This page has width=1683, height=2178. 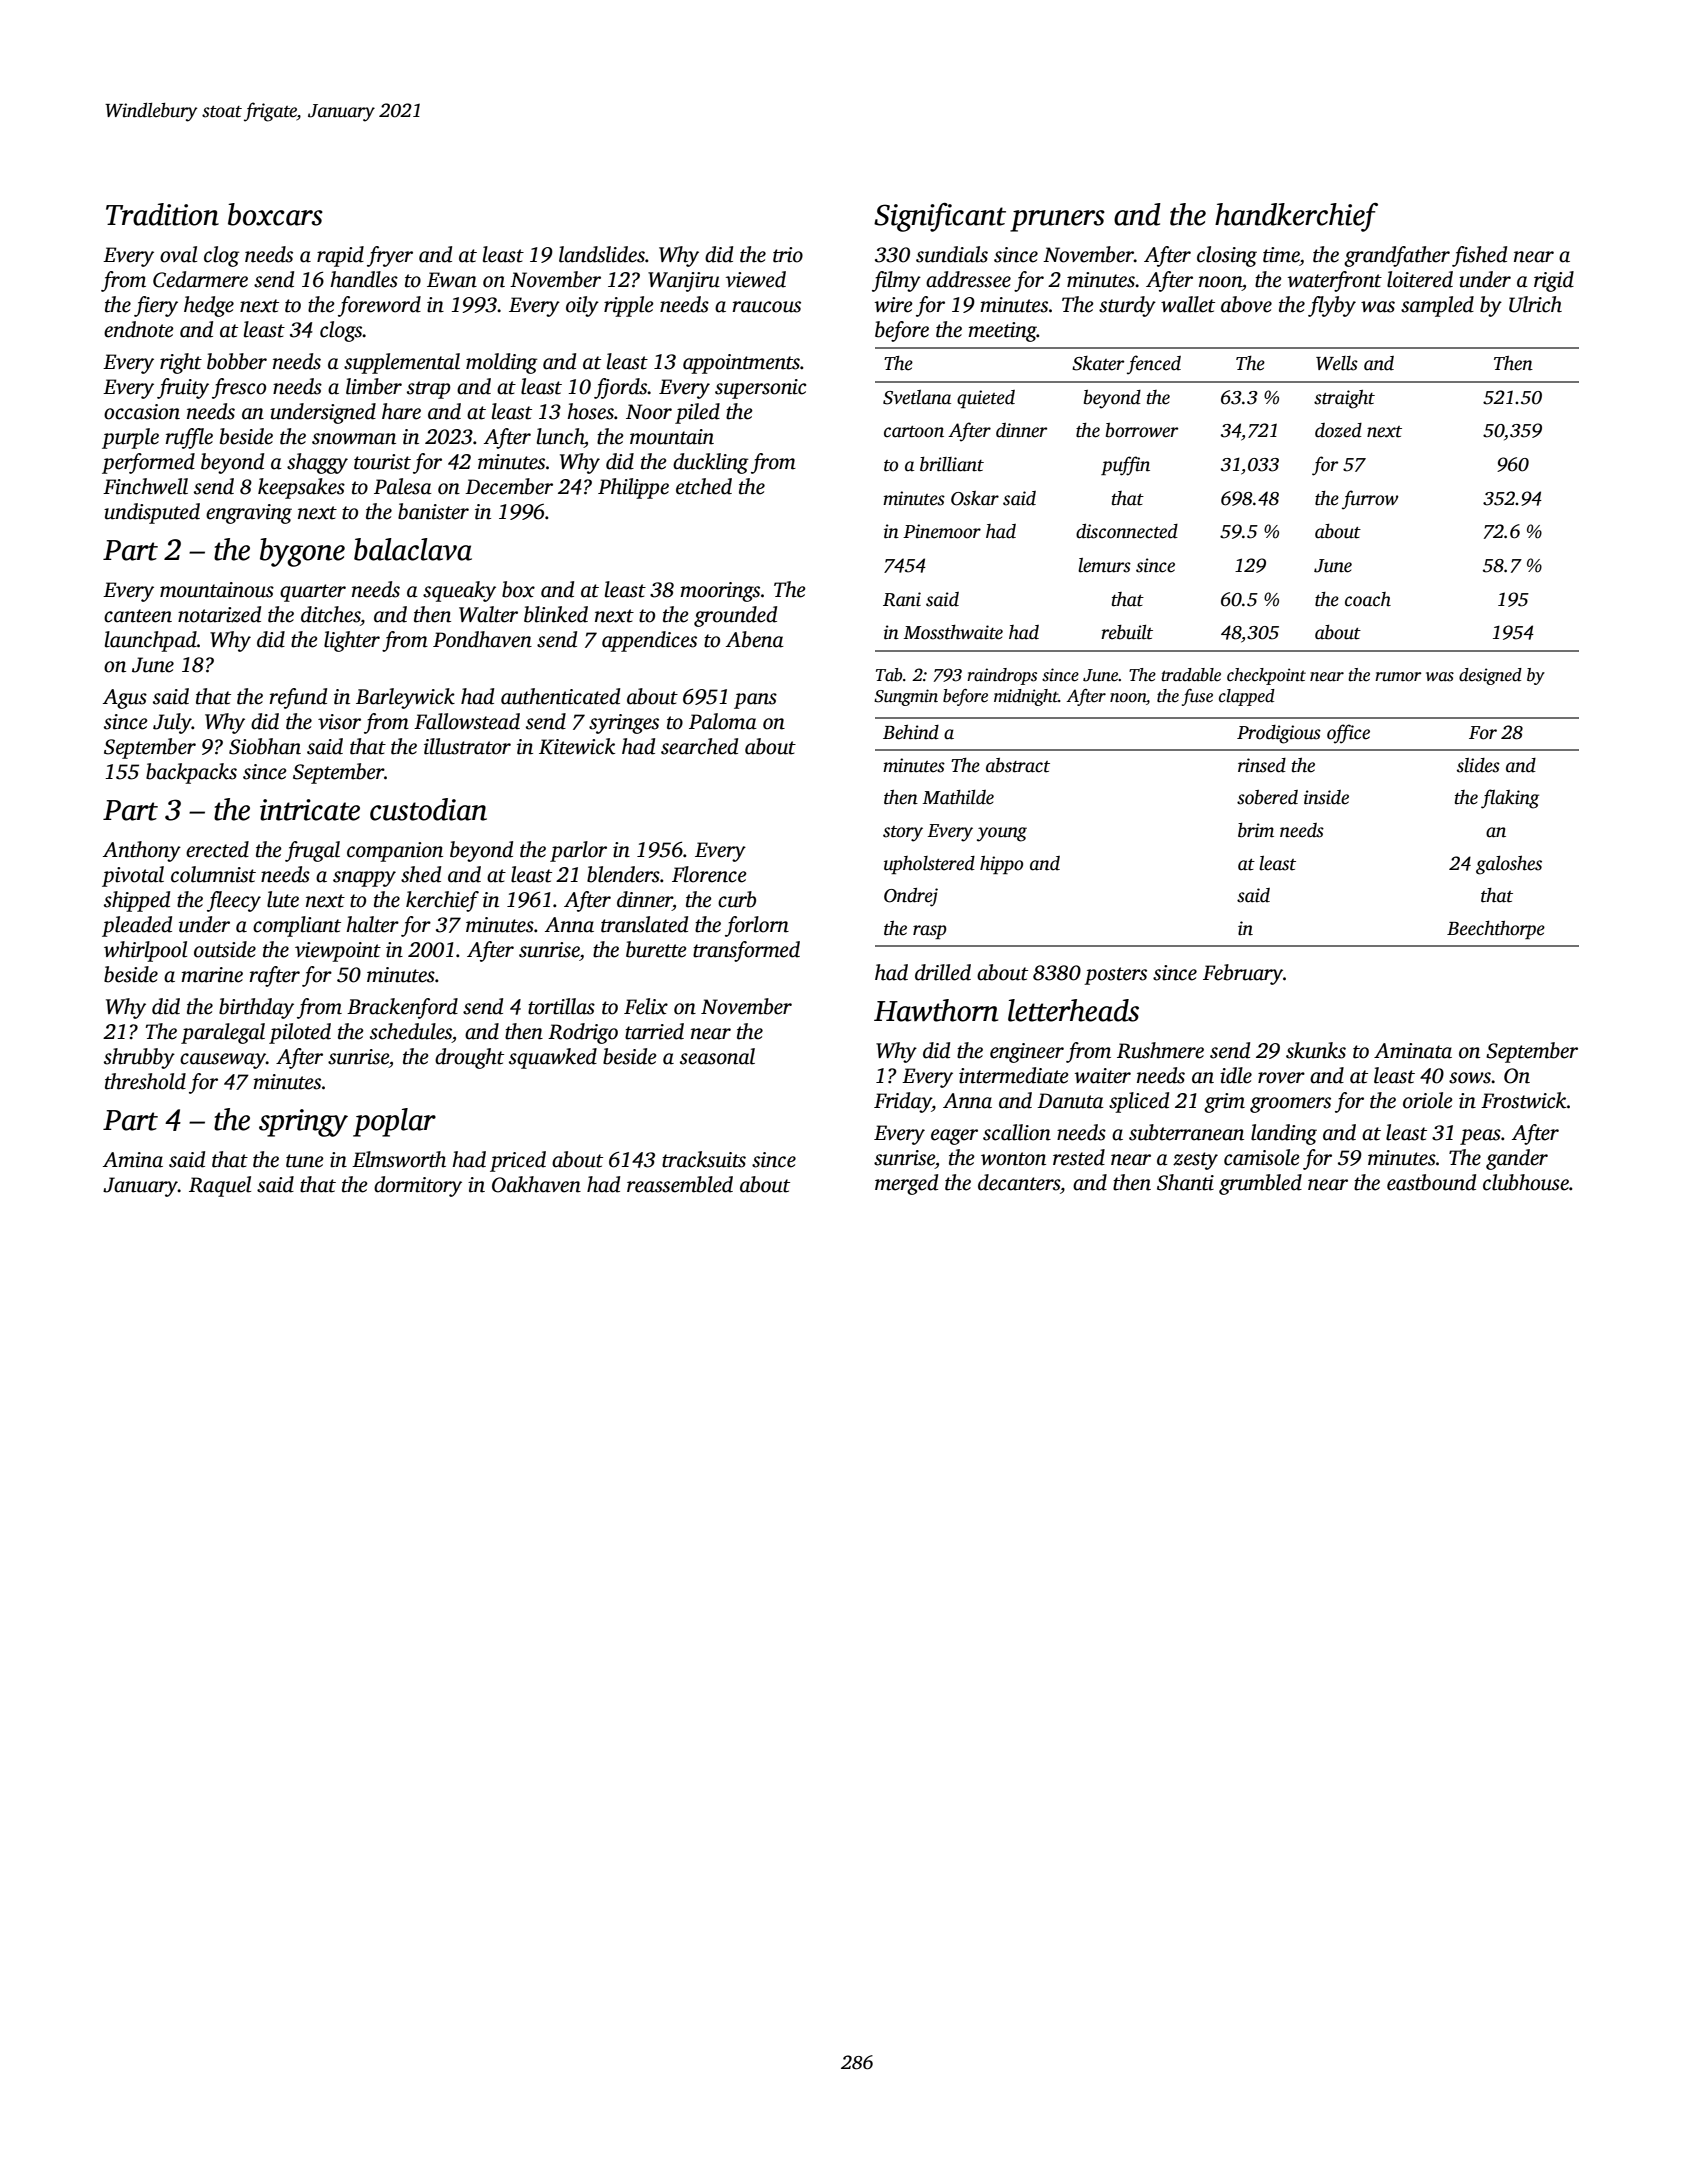 What do you see at coordinates (914, 432) in the page?
I see `cartoon` at bounding box center [914, 432].
